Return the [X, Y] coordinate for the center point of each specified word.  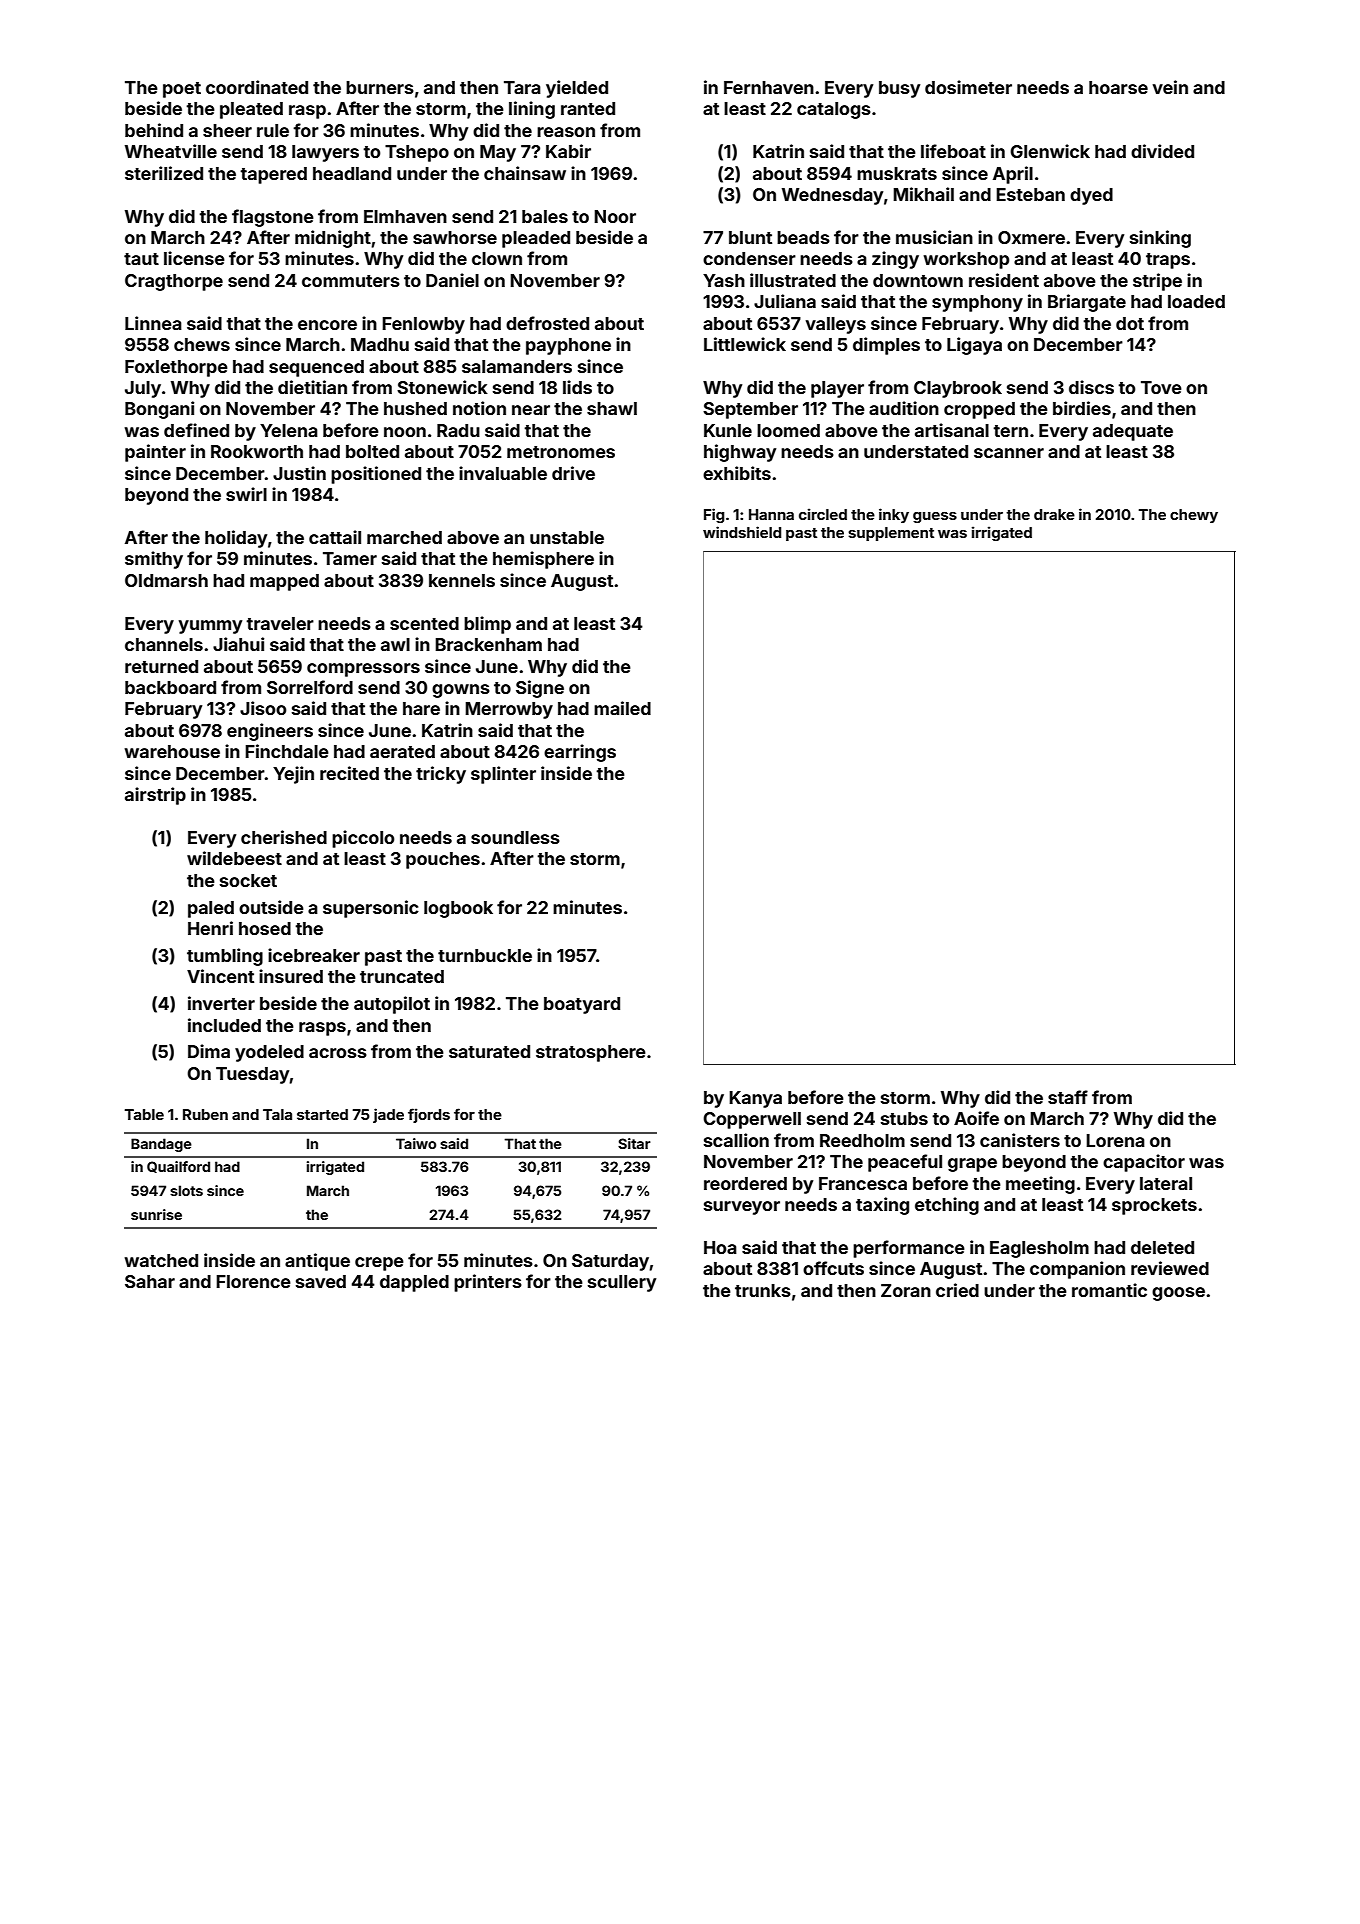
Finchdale [287, 751]
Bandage [161, 1145]
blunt [750, 237]
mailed [622, 708]
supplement [891, 534]
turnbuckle [485, 955]
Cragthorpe [174, 282]
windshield [742, 532]
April [1013, 175]
